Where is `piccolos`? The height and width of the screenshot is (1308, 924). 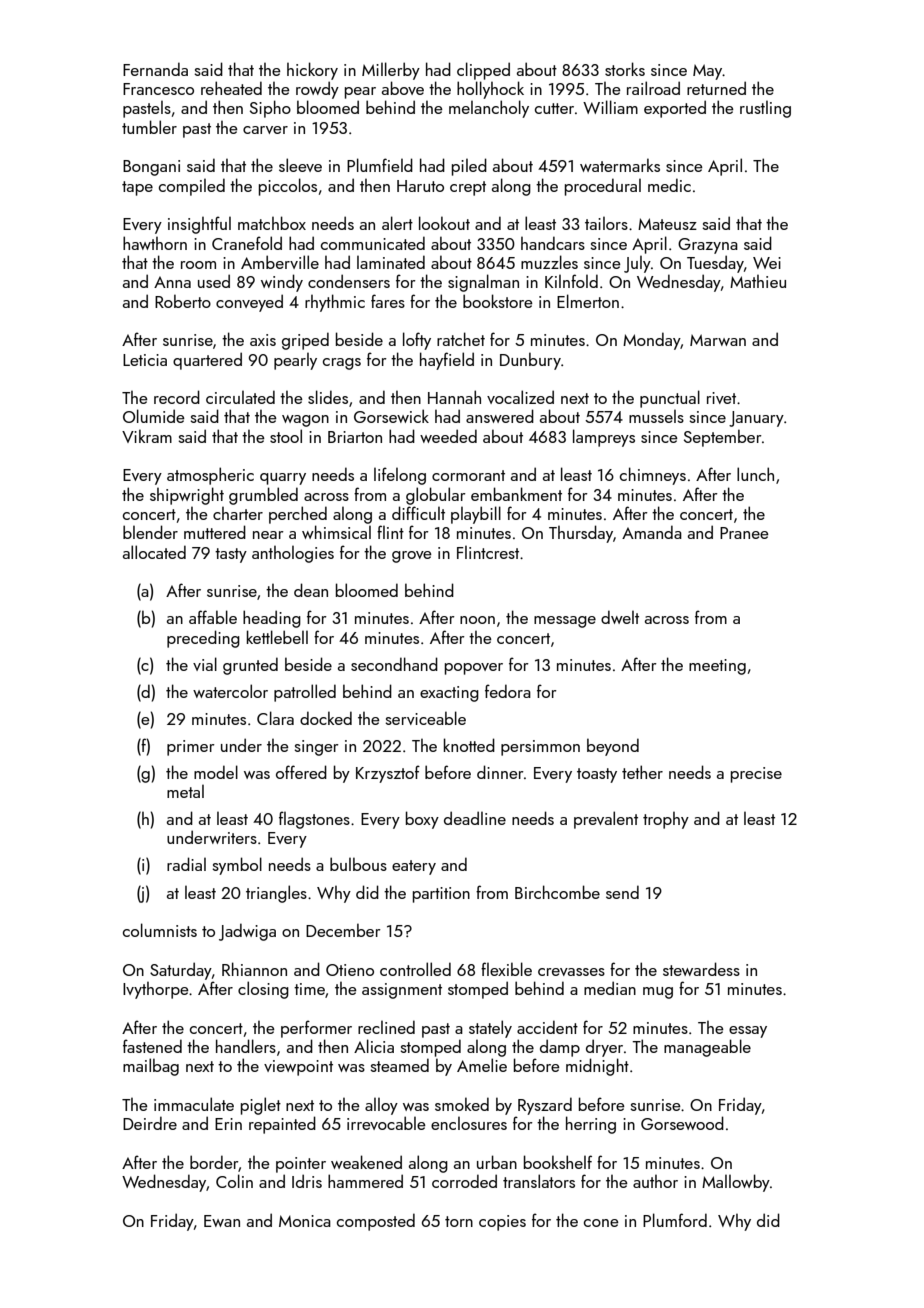
piccolos is located at coordinates (288, 187).
